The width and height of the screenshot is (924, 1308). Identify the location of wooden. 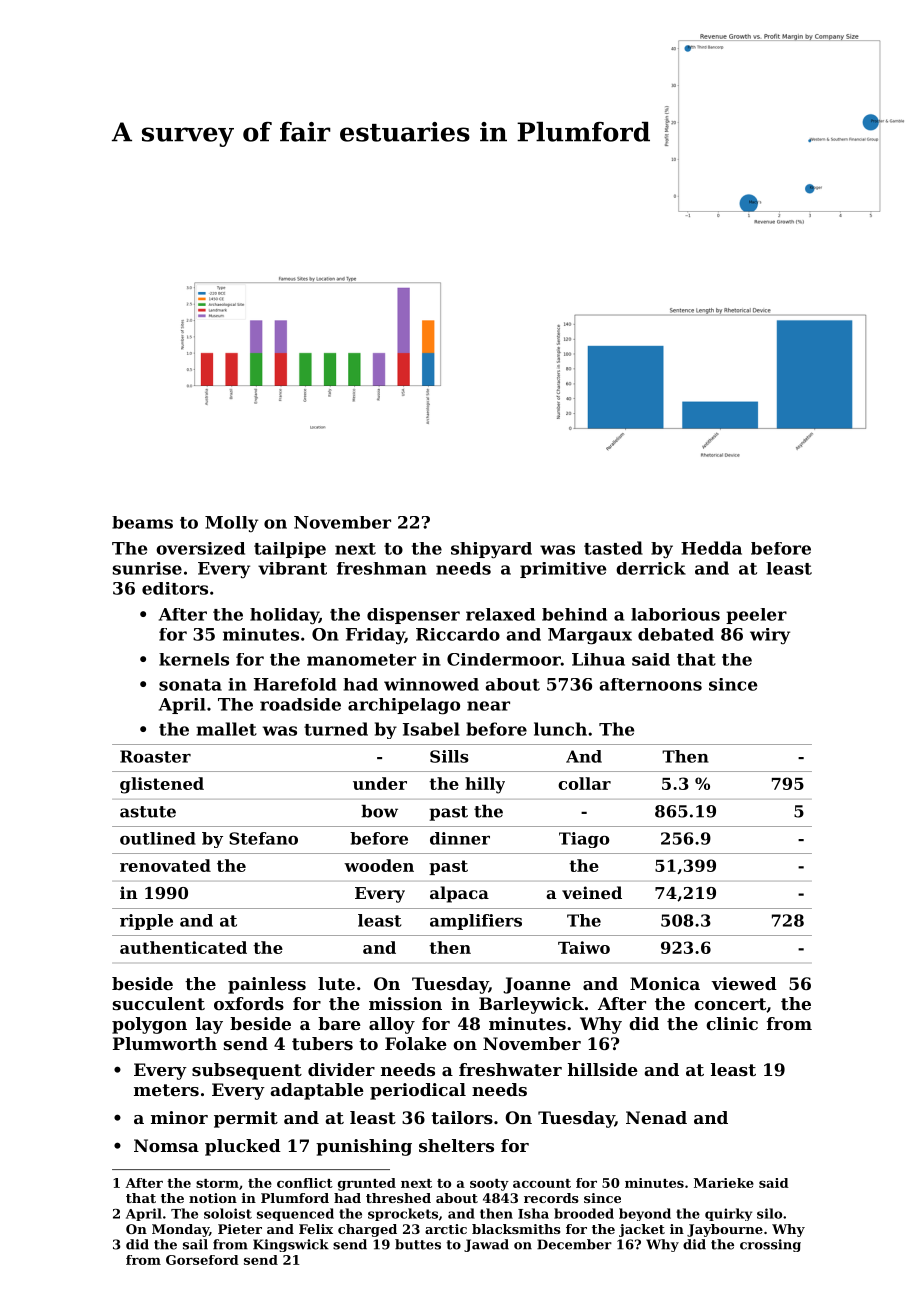
(379, 865).
